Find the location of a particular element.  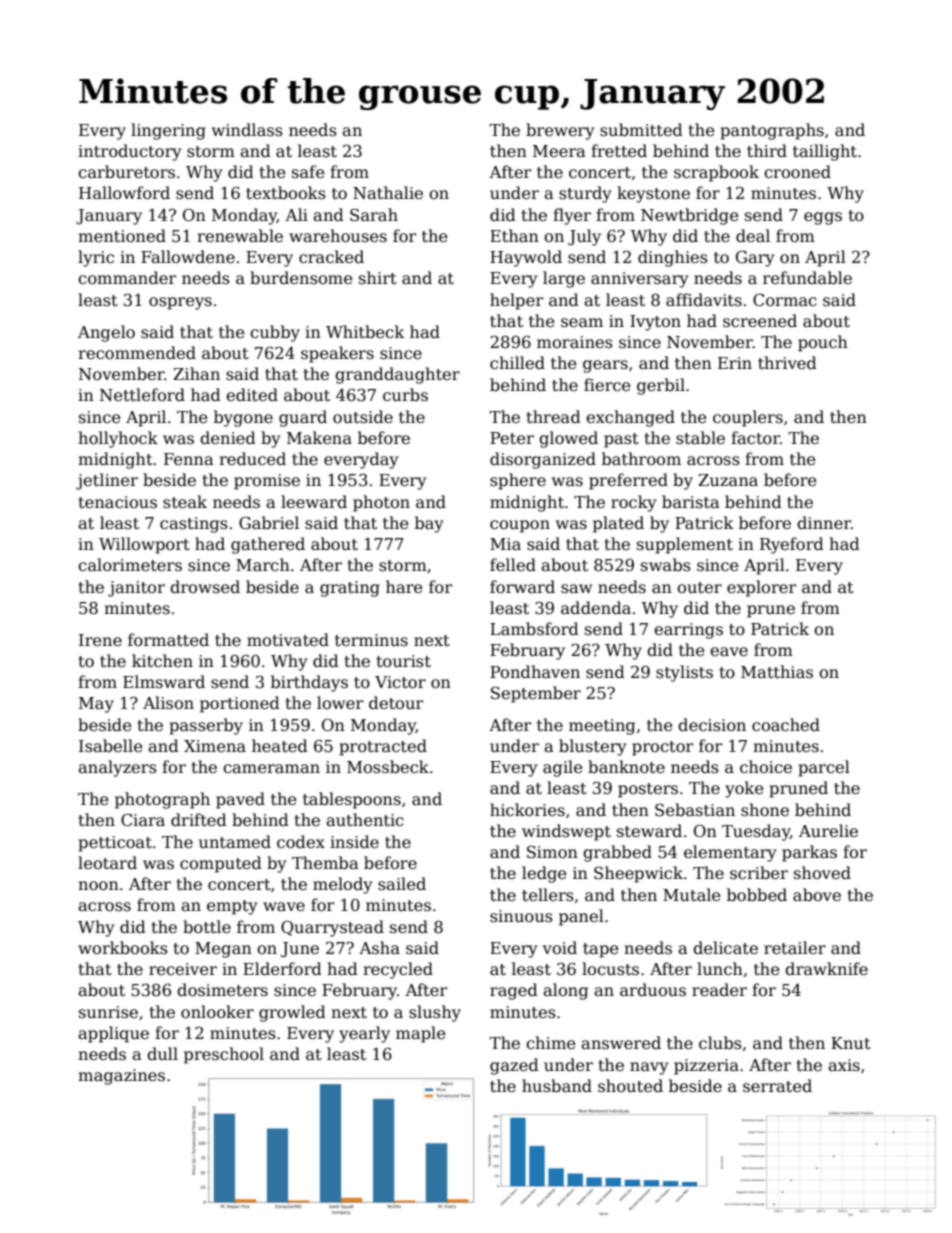

elementary is located at coordinates (730, 853).
